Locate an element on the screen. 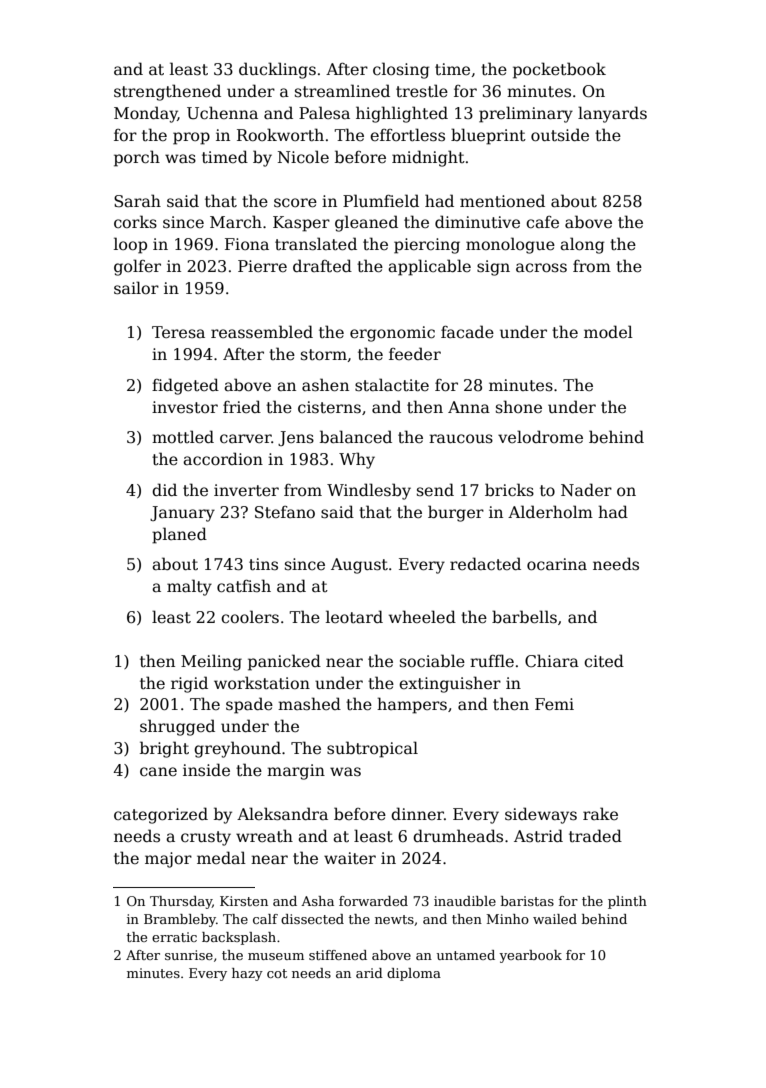  porch is located at coordinates (137, 158).
